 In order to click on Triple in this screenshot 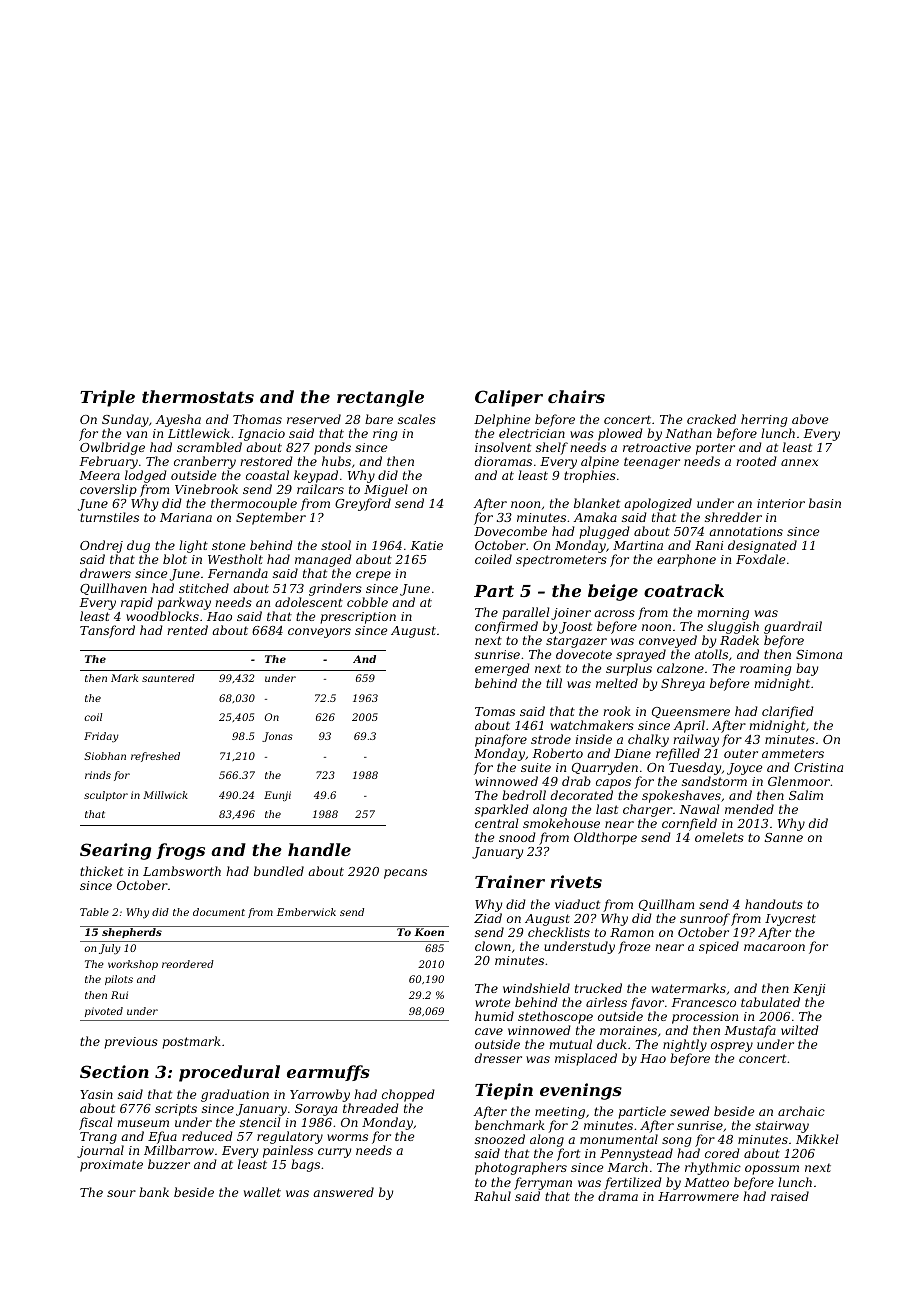, I will do `click(107, 398)`.
